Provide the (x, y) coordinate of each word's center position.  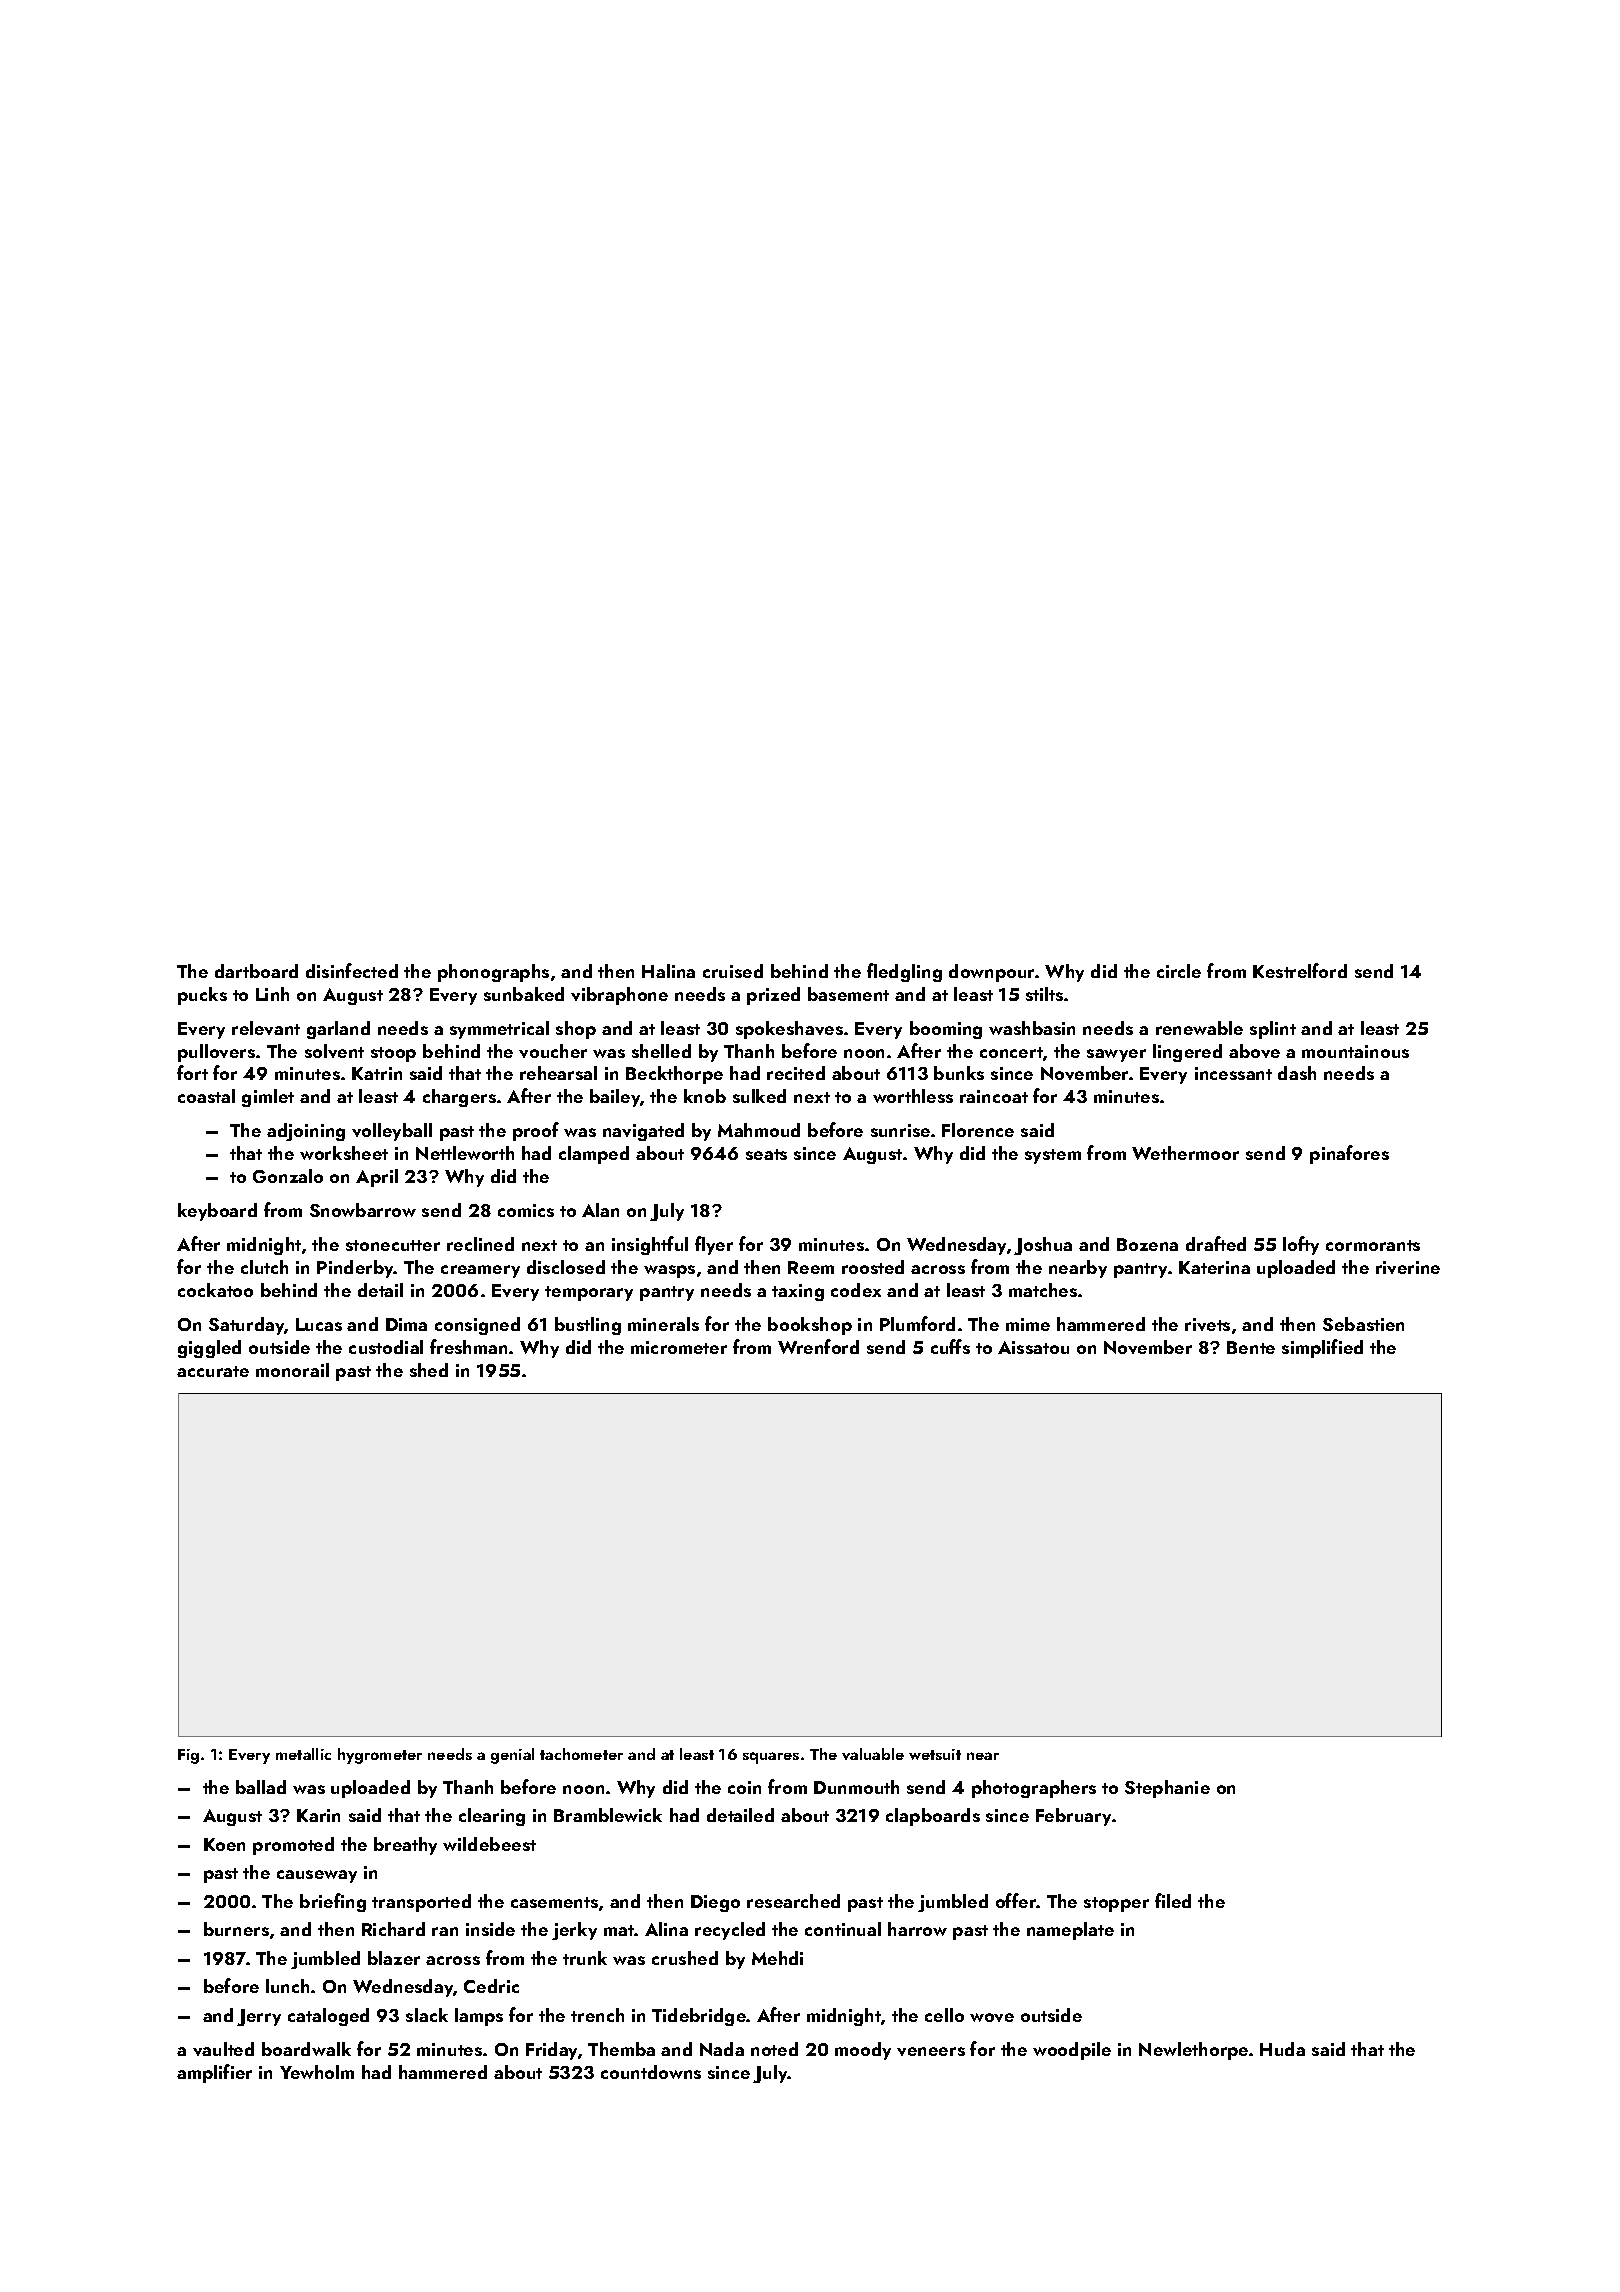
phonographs (493, 973)
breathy (405, 1846)
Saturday (247, 1326)
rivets (1207, 1324)
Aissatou (1033, 1347)
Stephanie (1167, 1789)
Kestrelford (1300, 970)
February (1073, 1817)
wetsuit (935, 1754)
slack (427, 2015)
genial (512, 1756)
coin (744, 1787)
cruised (733, 971)
